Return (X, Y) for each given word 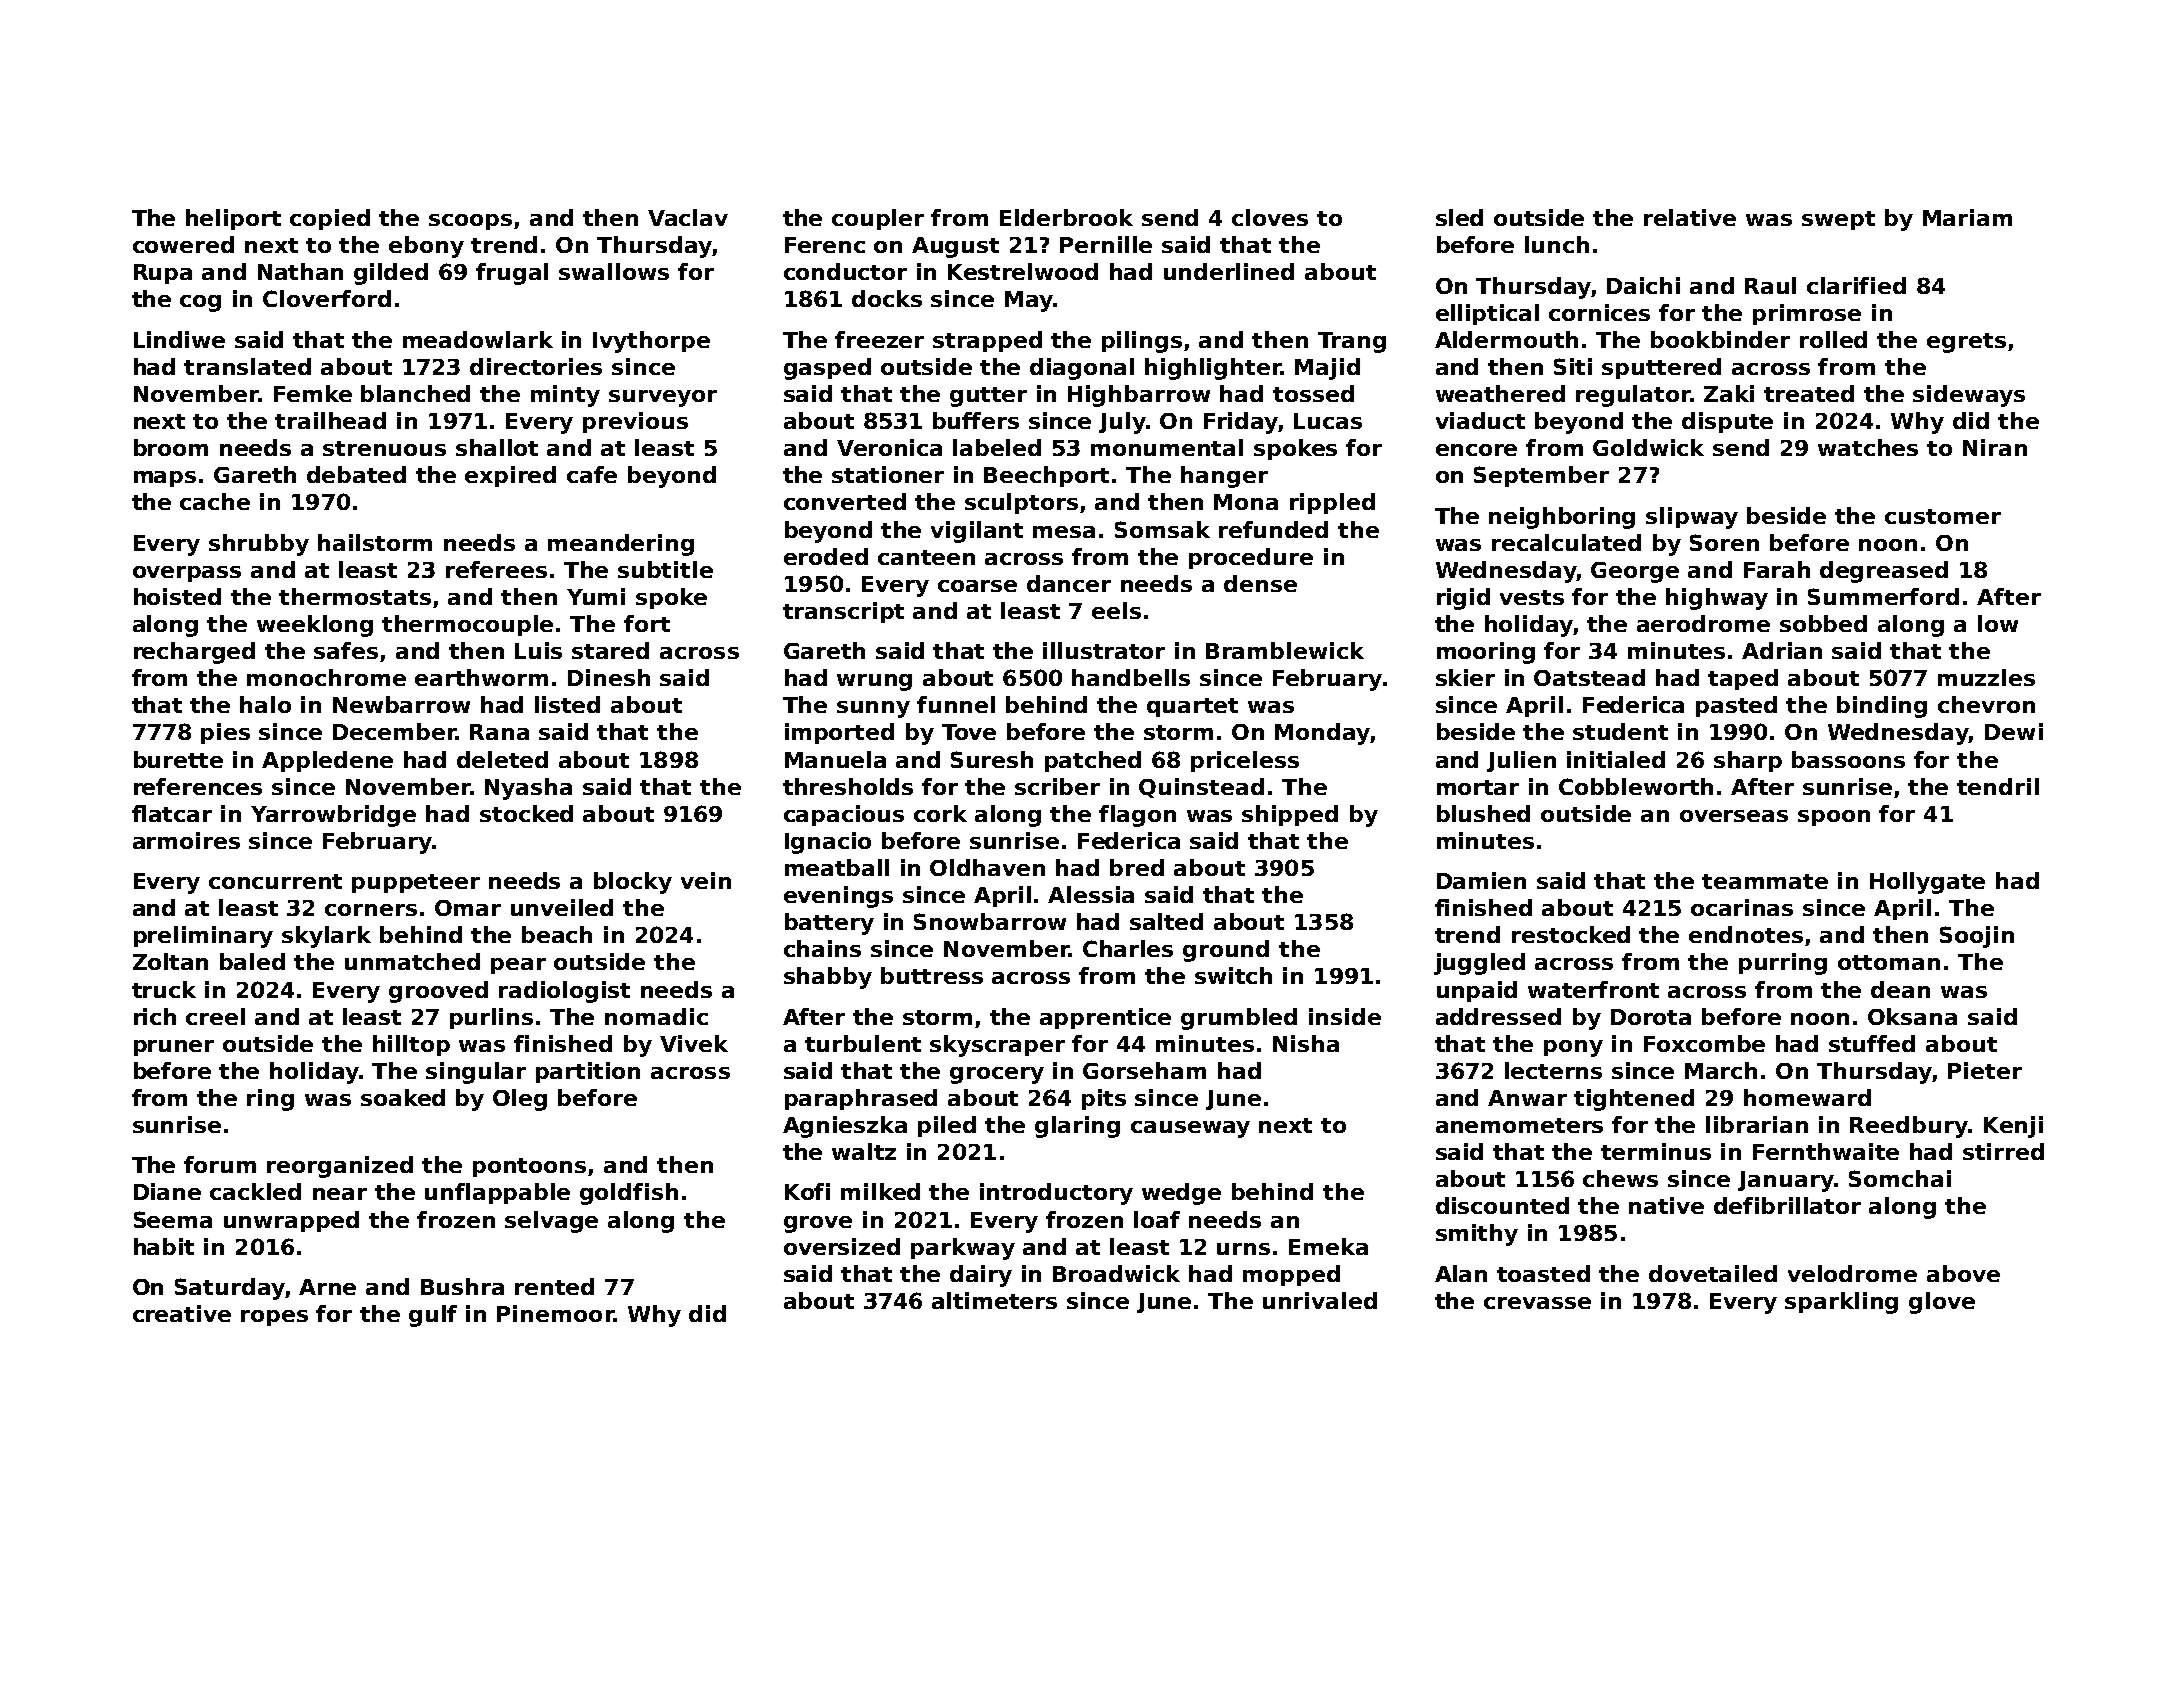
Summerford (1883, 596)
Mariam (1967, 217)
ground (1226, 951)
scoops (470, 222)
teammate (1765, 881)
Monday (1322, 734)
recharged (194, 653)
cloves (1270, 217)
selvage (551, 1222)
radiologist (564, 992)
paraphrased (861, 1099)
